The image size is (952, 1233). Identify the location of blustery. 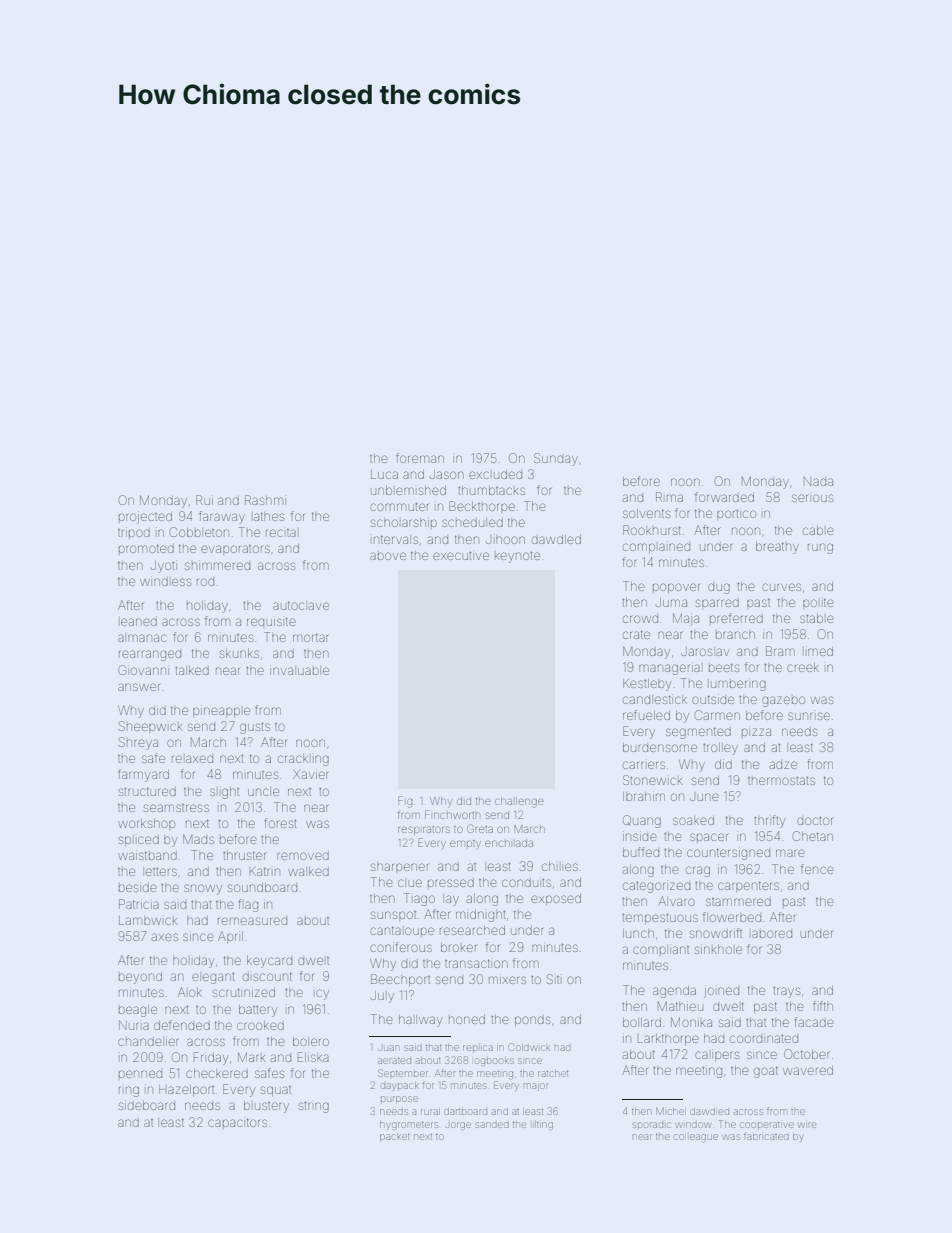
(266, 1107).
